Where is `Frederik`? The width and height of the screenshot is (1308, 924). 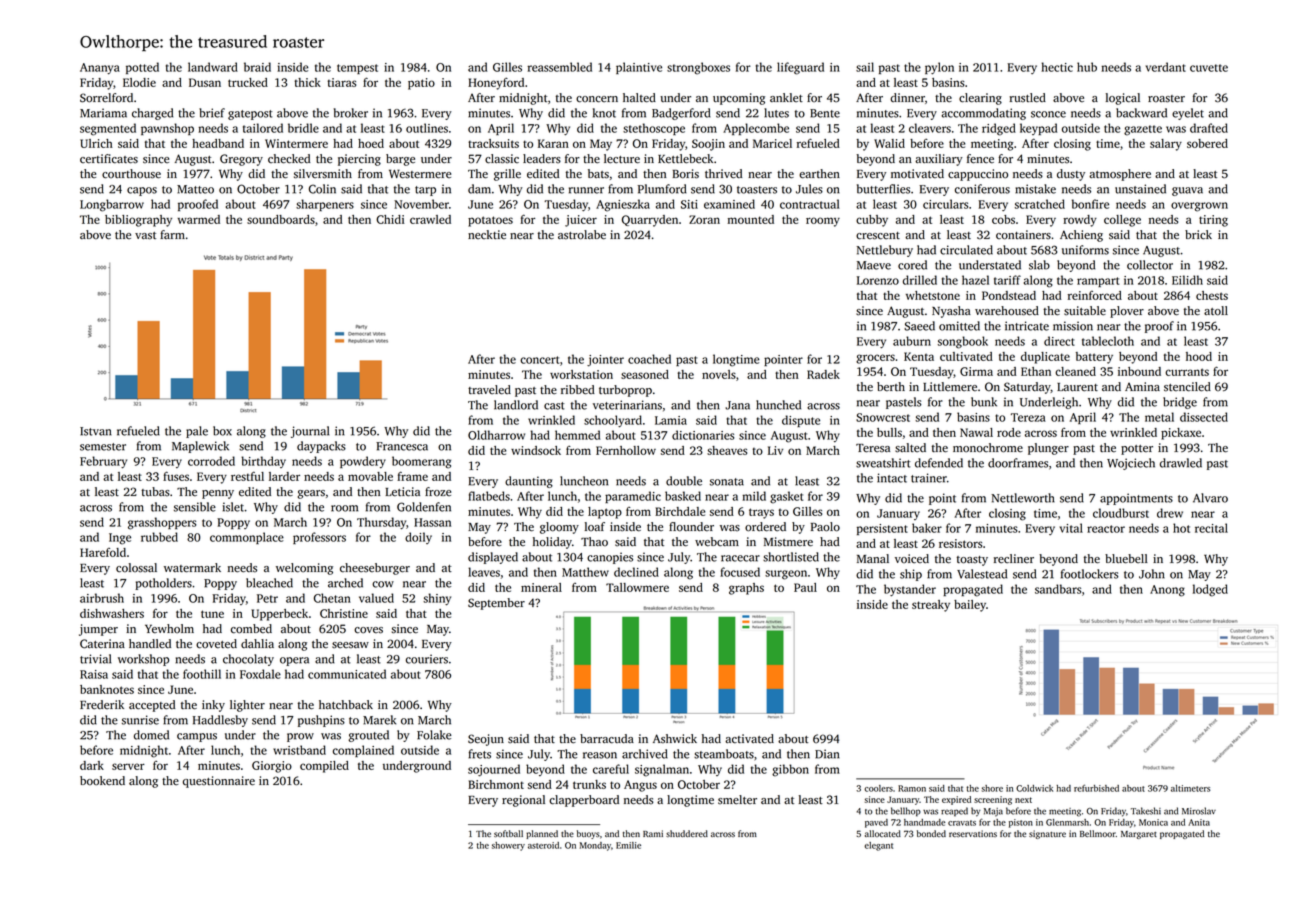
Frederik is located at coordinates (102, 705).
